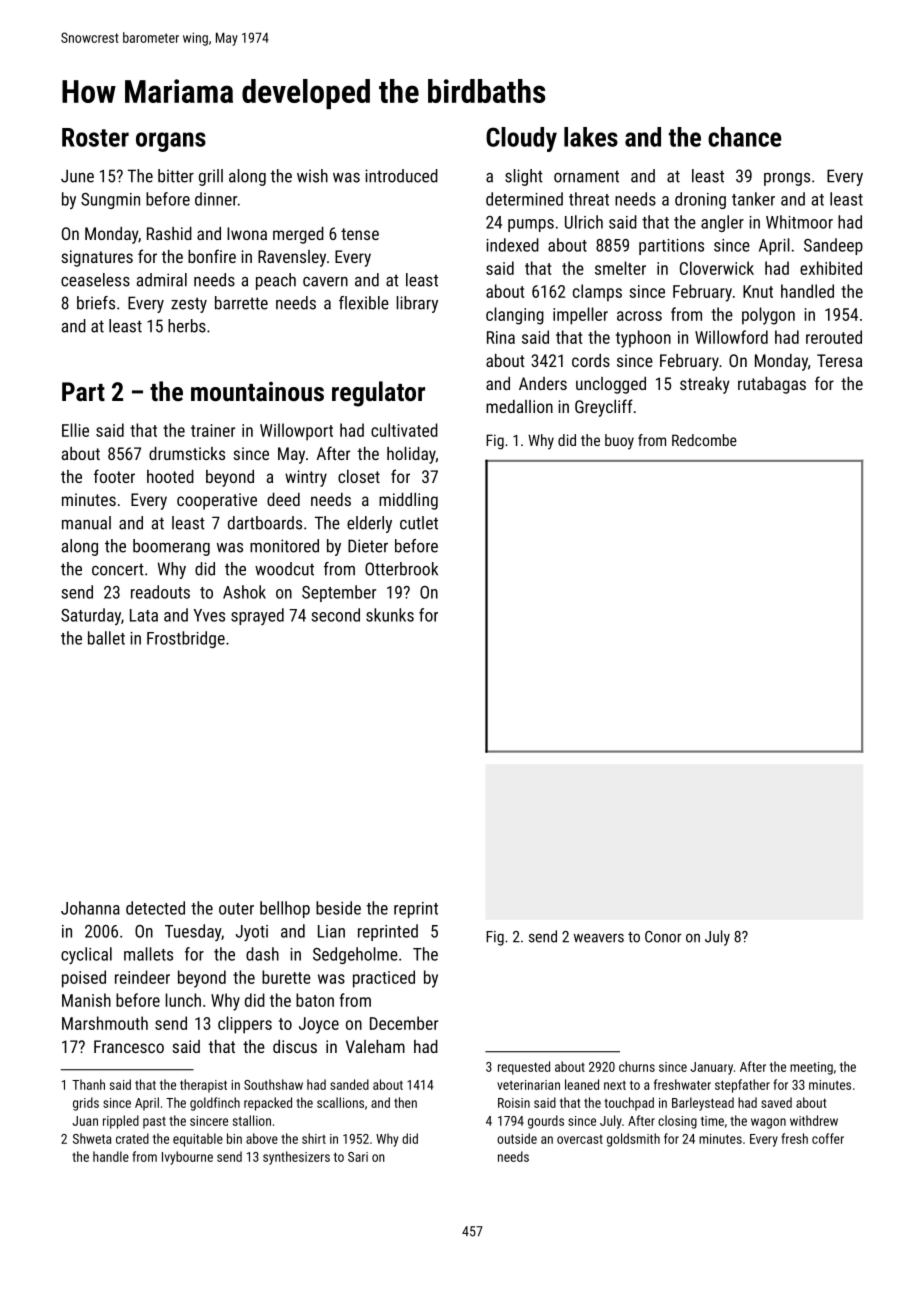 Image resolution: width=924 pixels, height=1311 pixels. Describe the element at coordinates (744, 137) in the document. I see `chance` at that location.
